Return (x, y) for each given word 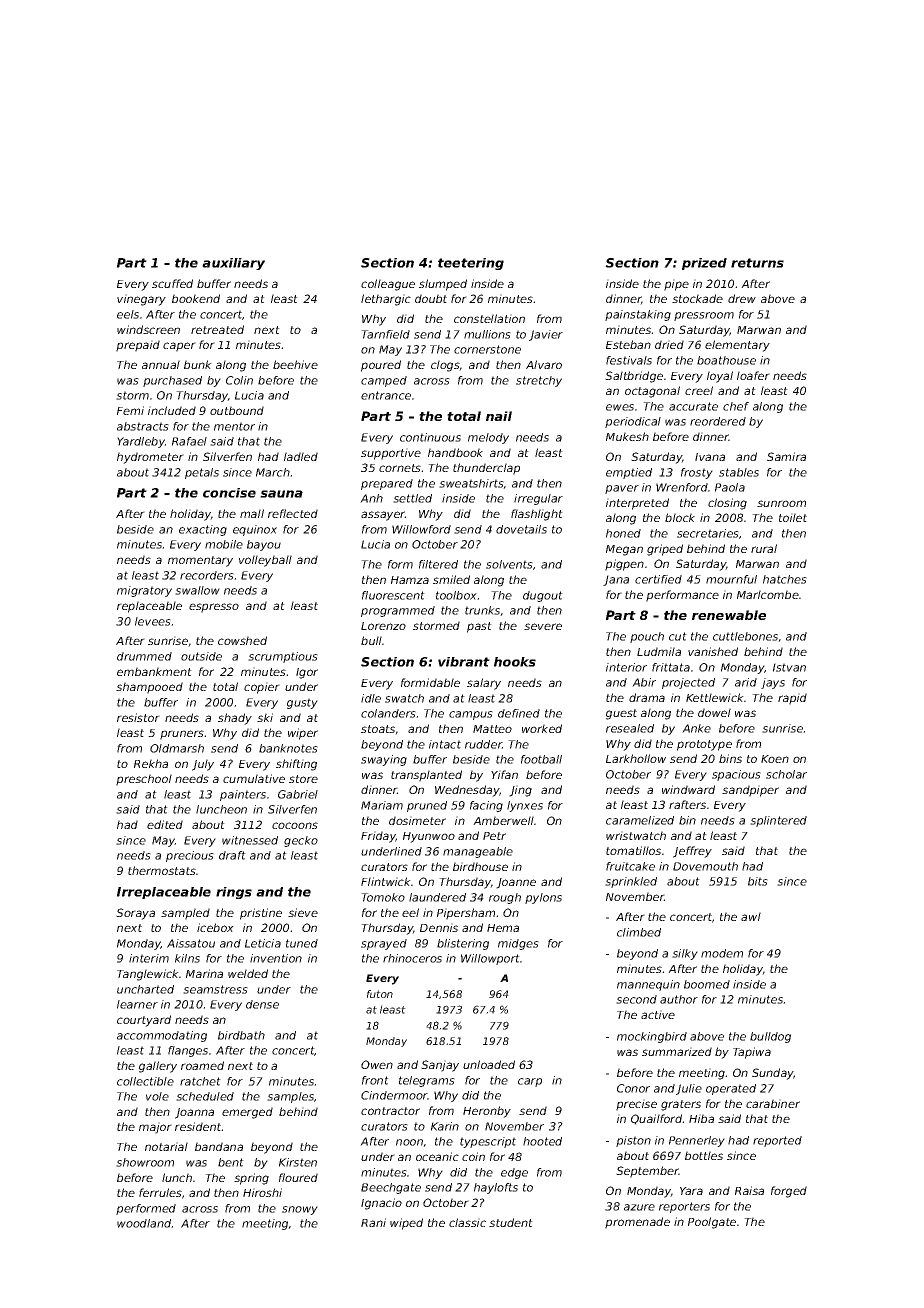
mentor (234, 426)
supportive (391, 454)
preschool (144, 780)
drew (742, 298)
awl (751, 916)
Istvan (789, 667)
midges (518, 944)
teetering (471, 264)
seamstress (215, 989)
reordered (718, 421)
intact (445, 744)
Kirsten (298, 1162)
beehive (295, 364)
